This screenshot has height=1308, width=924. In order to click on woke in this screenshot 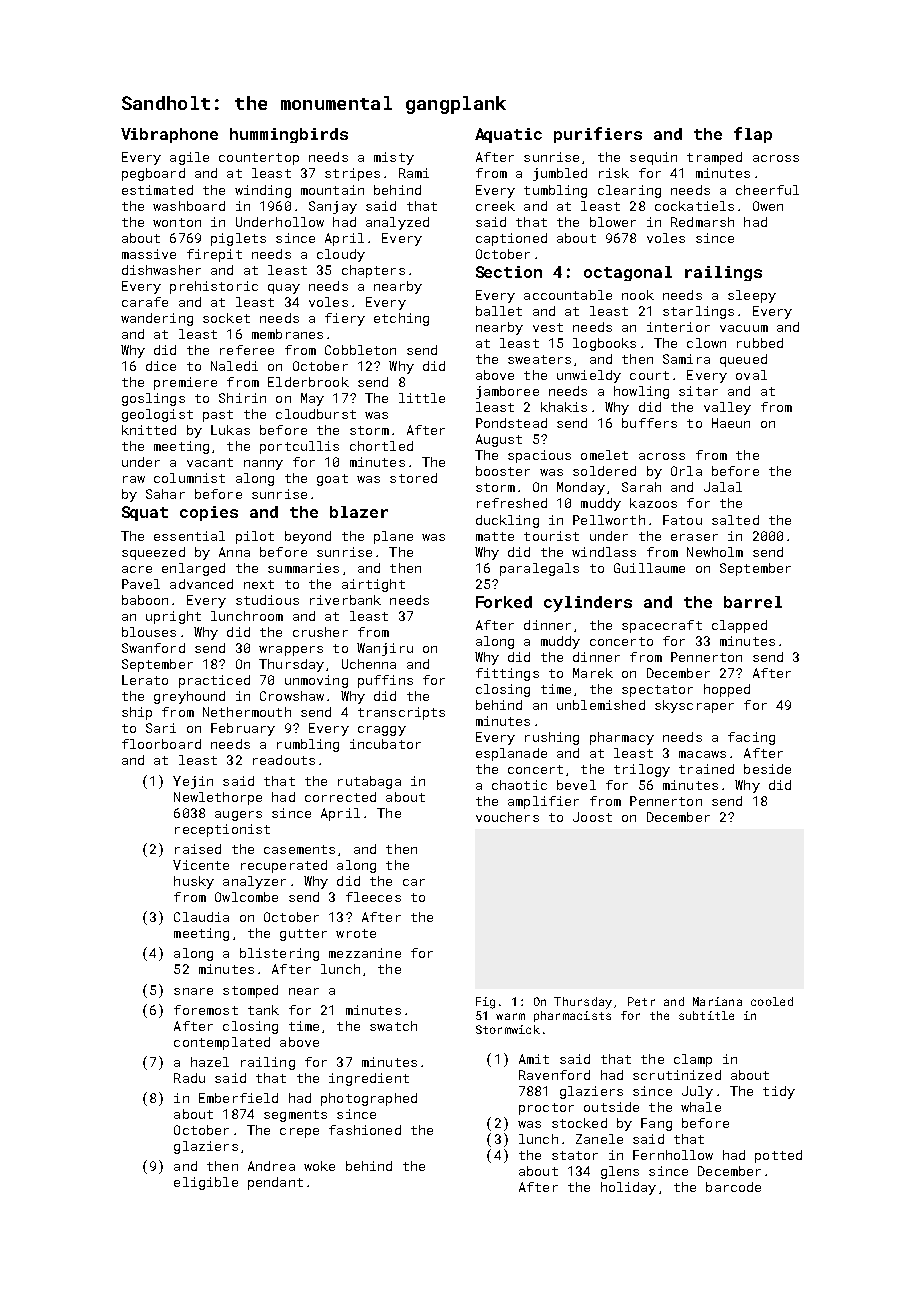, I will do `click(319, 1166)`.
